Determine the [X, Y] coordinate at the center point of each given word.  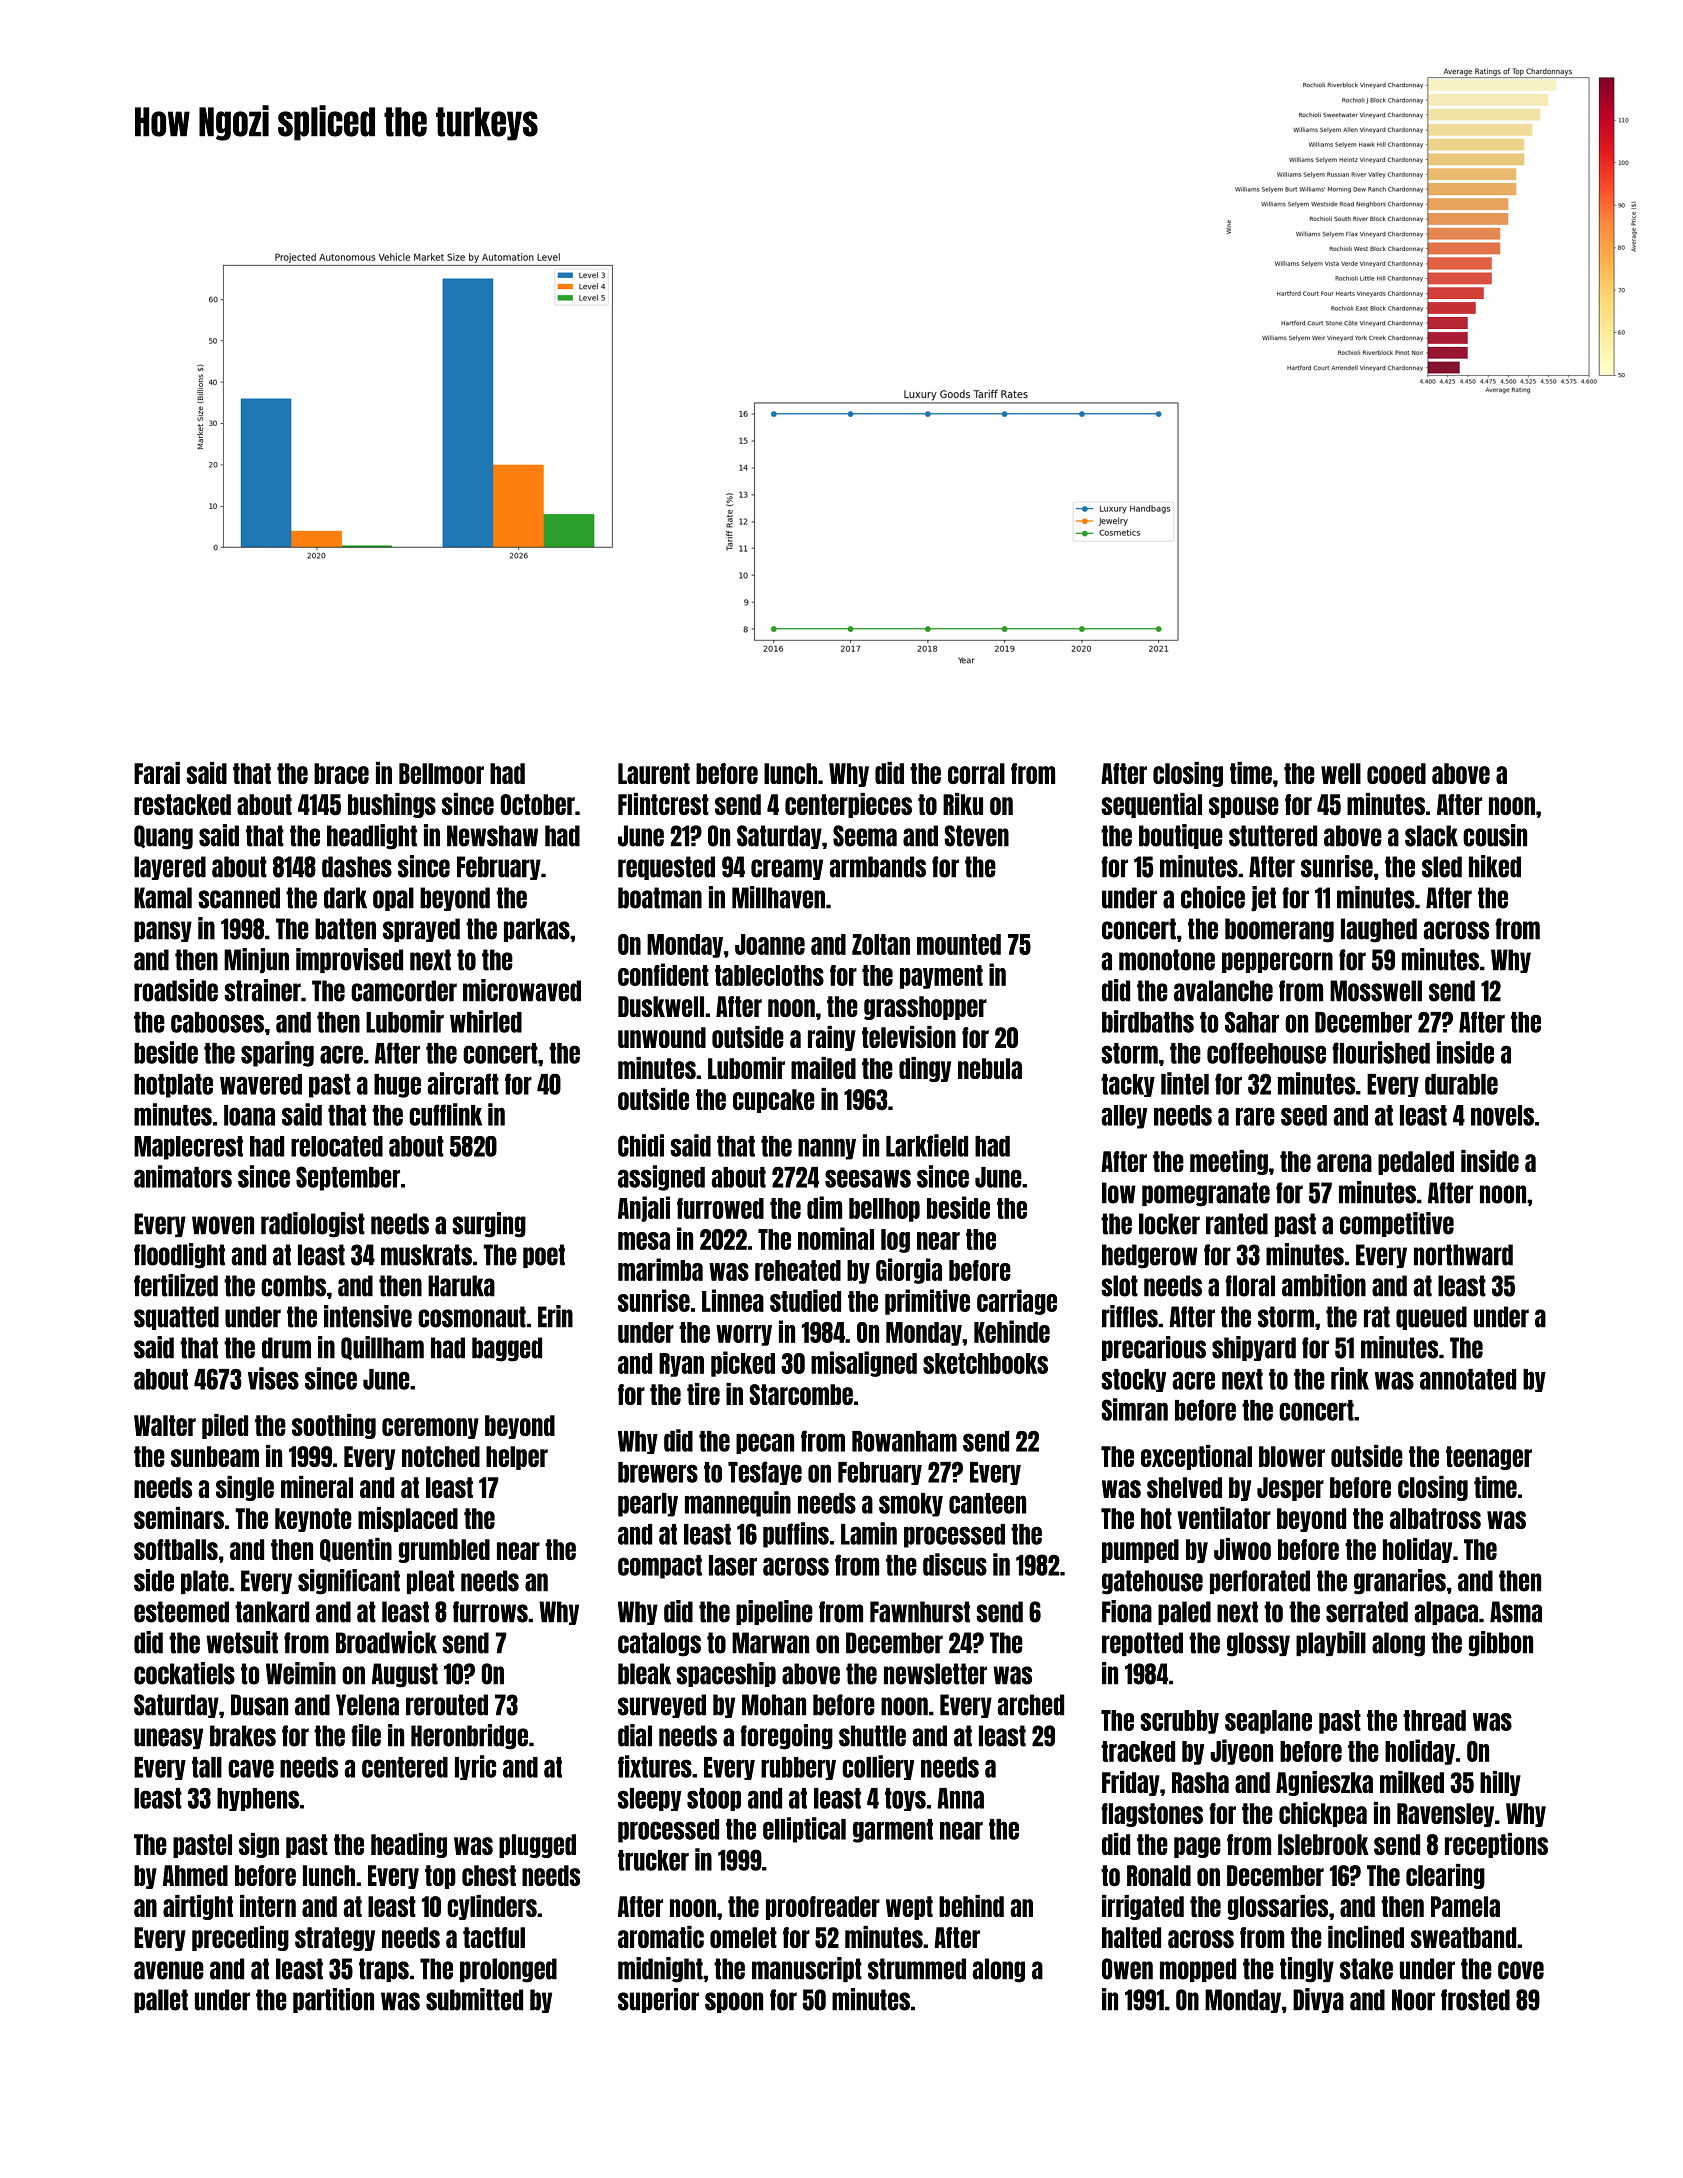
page [1197, 1847]
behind [971, 1906]
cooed [1396, 773]
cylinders [492, 1907]
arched [1031, 1705]
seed [1304, 1115]
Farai [157, 773]
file [366, 1735]
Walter [165, 1425]
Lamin [869, 1533]
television [909, 1037]
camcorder [404, 991]
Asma [1516, 1612]
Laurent [654, 773]
